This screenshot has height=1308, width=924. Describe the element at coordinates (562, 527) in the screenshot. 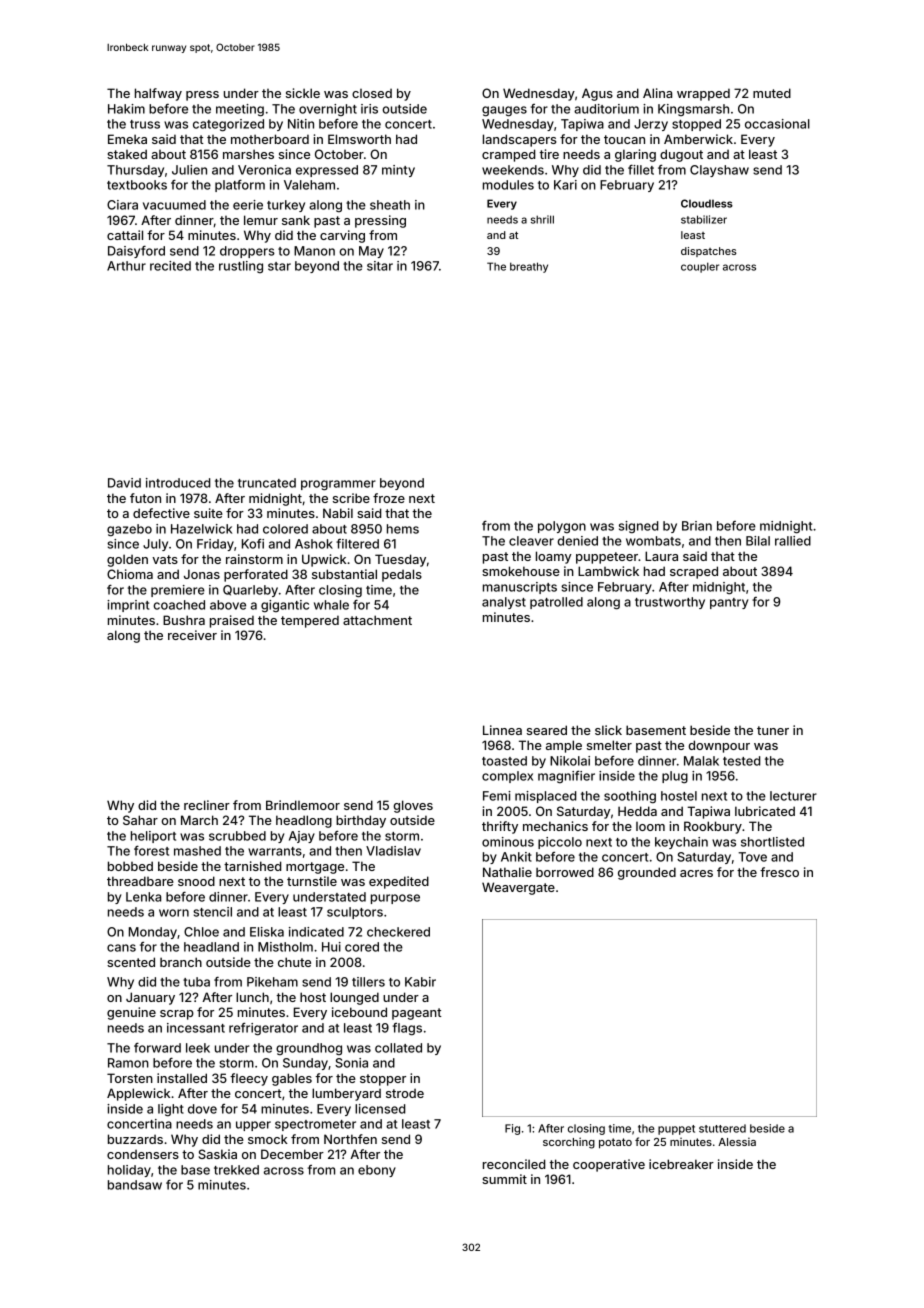

I see `polygon` at that location.
